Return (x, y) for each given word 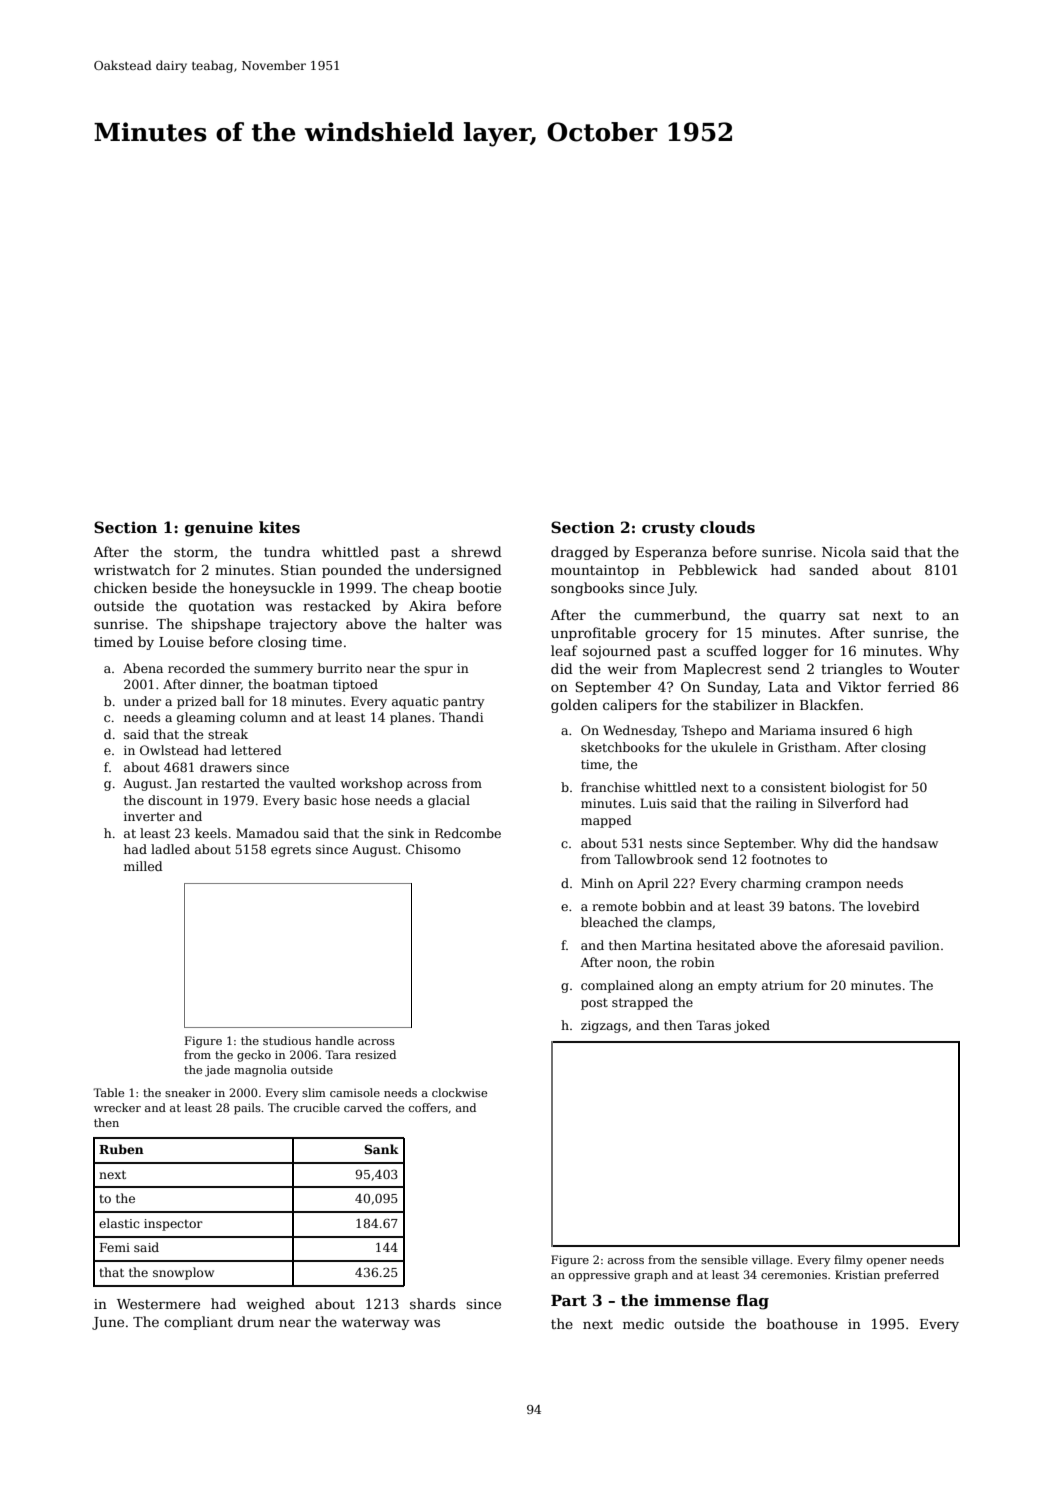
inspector (173, 1225)
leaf (564, 650)
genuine (219, 529)
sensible (724, 1259)
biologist (857, 788)
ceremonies (794, 1275)
